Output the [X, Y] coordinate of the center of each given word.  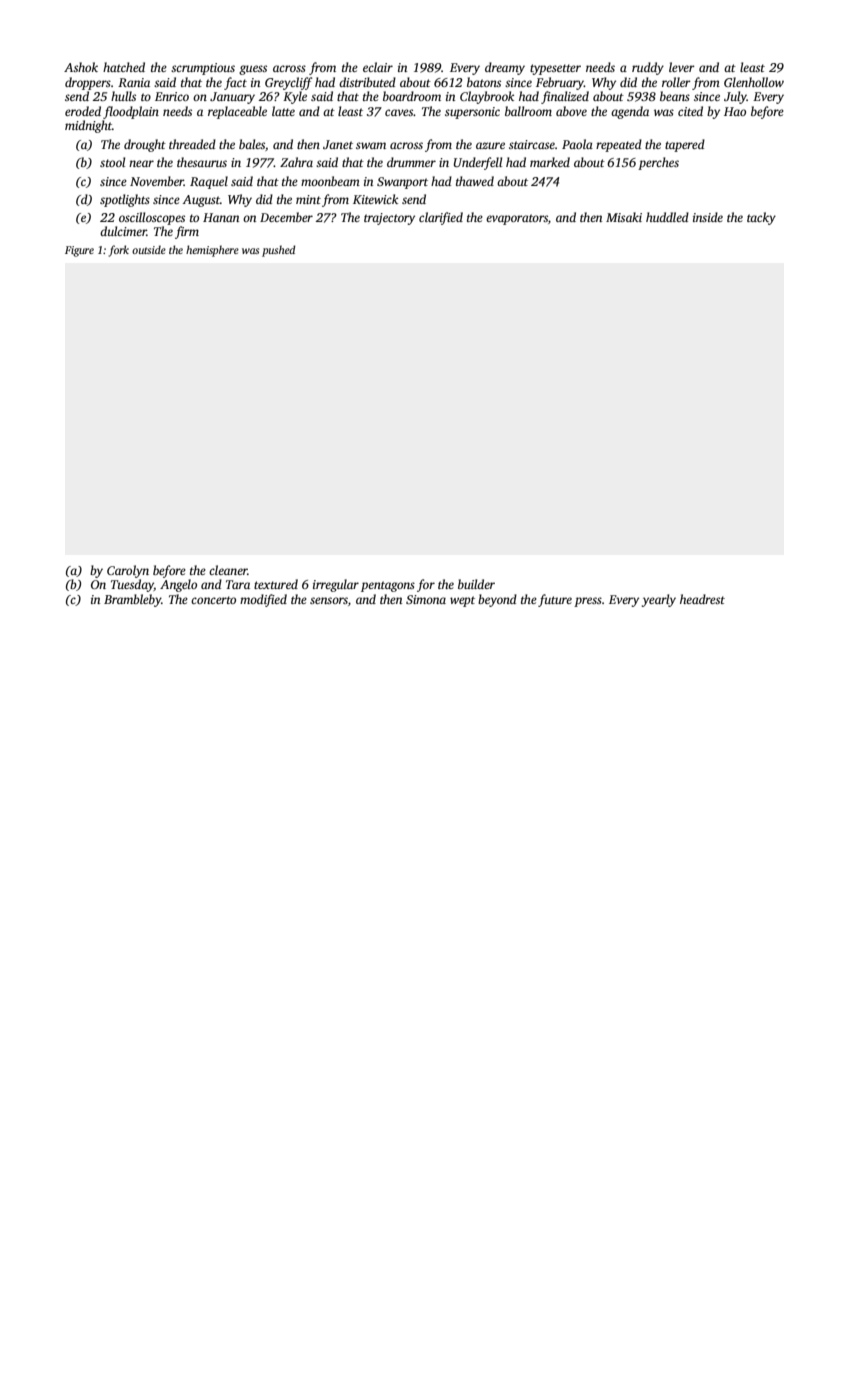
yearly [659, 600]
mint [308, 199]
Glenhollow [754, 82]
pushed [278, 251]
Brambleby [132, 600]
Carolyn [128, 571]
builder [476, 584]
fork [119, 251]
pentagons [388, 586]
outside [149, 249]
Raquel [209, 182]
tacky [761, 218]
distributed [367, 82]
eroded [83, 111]
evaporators [517, 219]
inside [708, 217]
